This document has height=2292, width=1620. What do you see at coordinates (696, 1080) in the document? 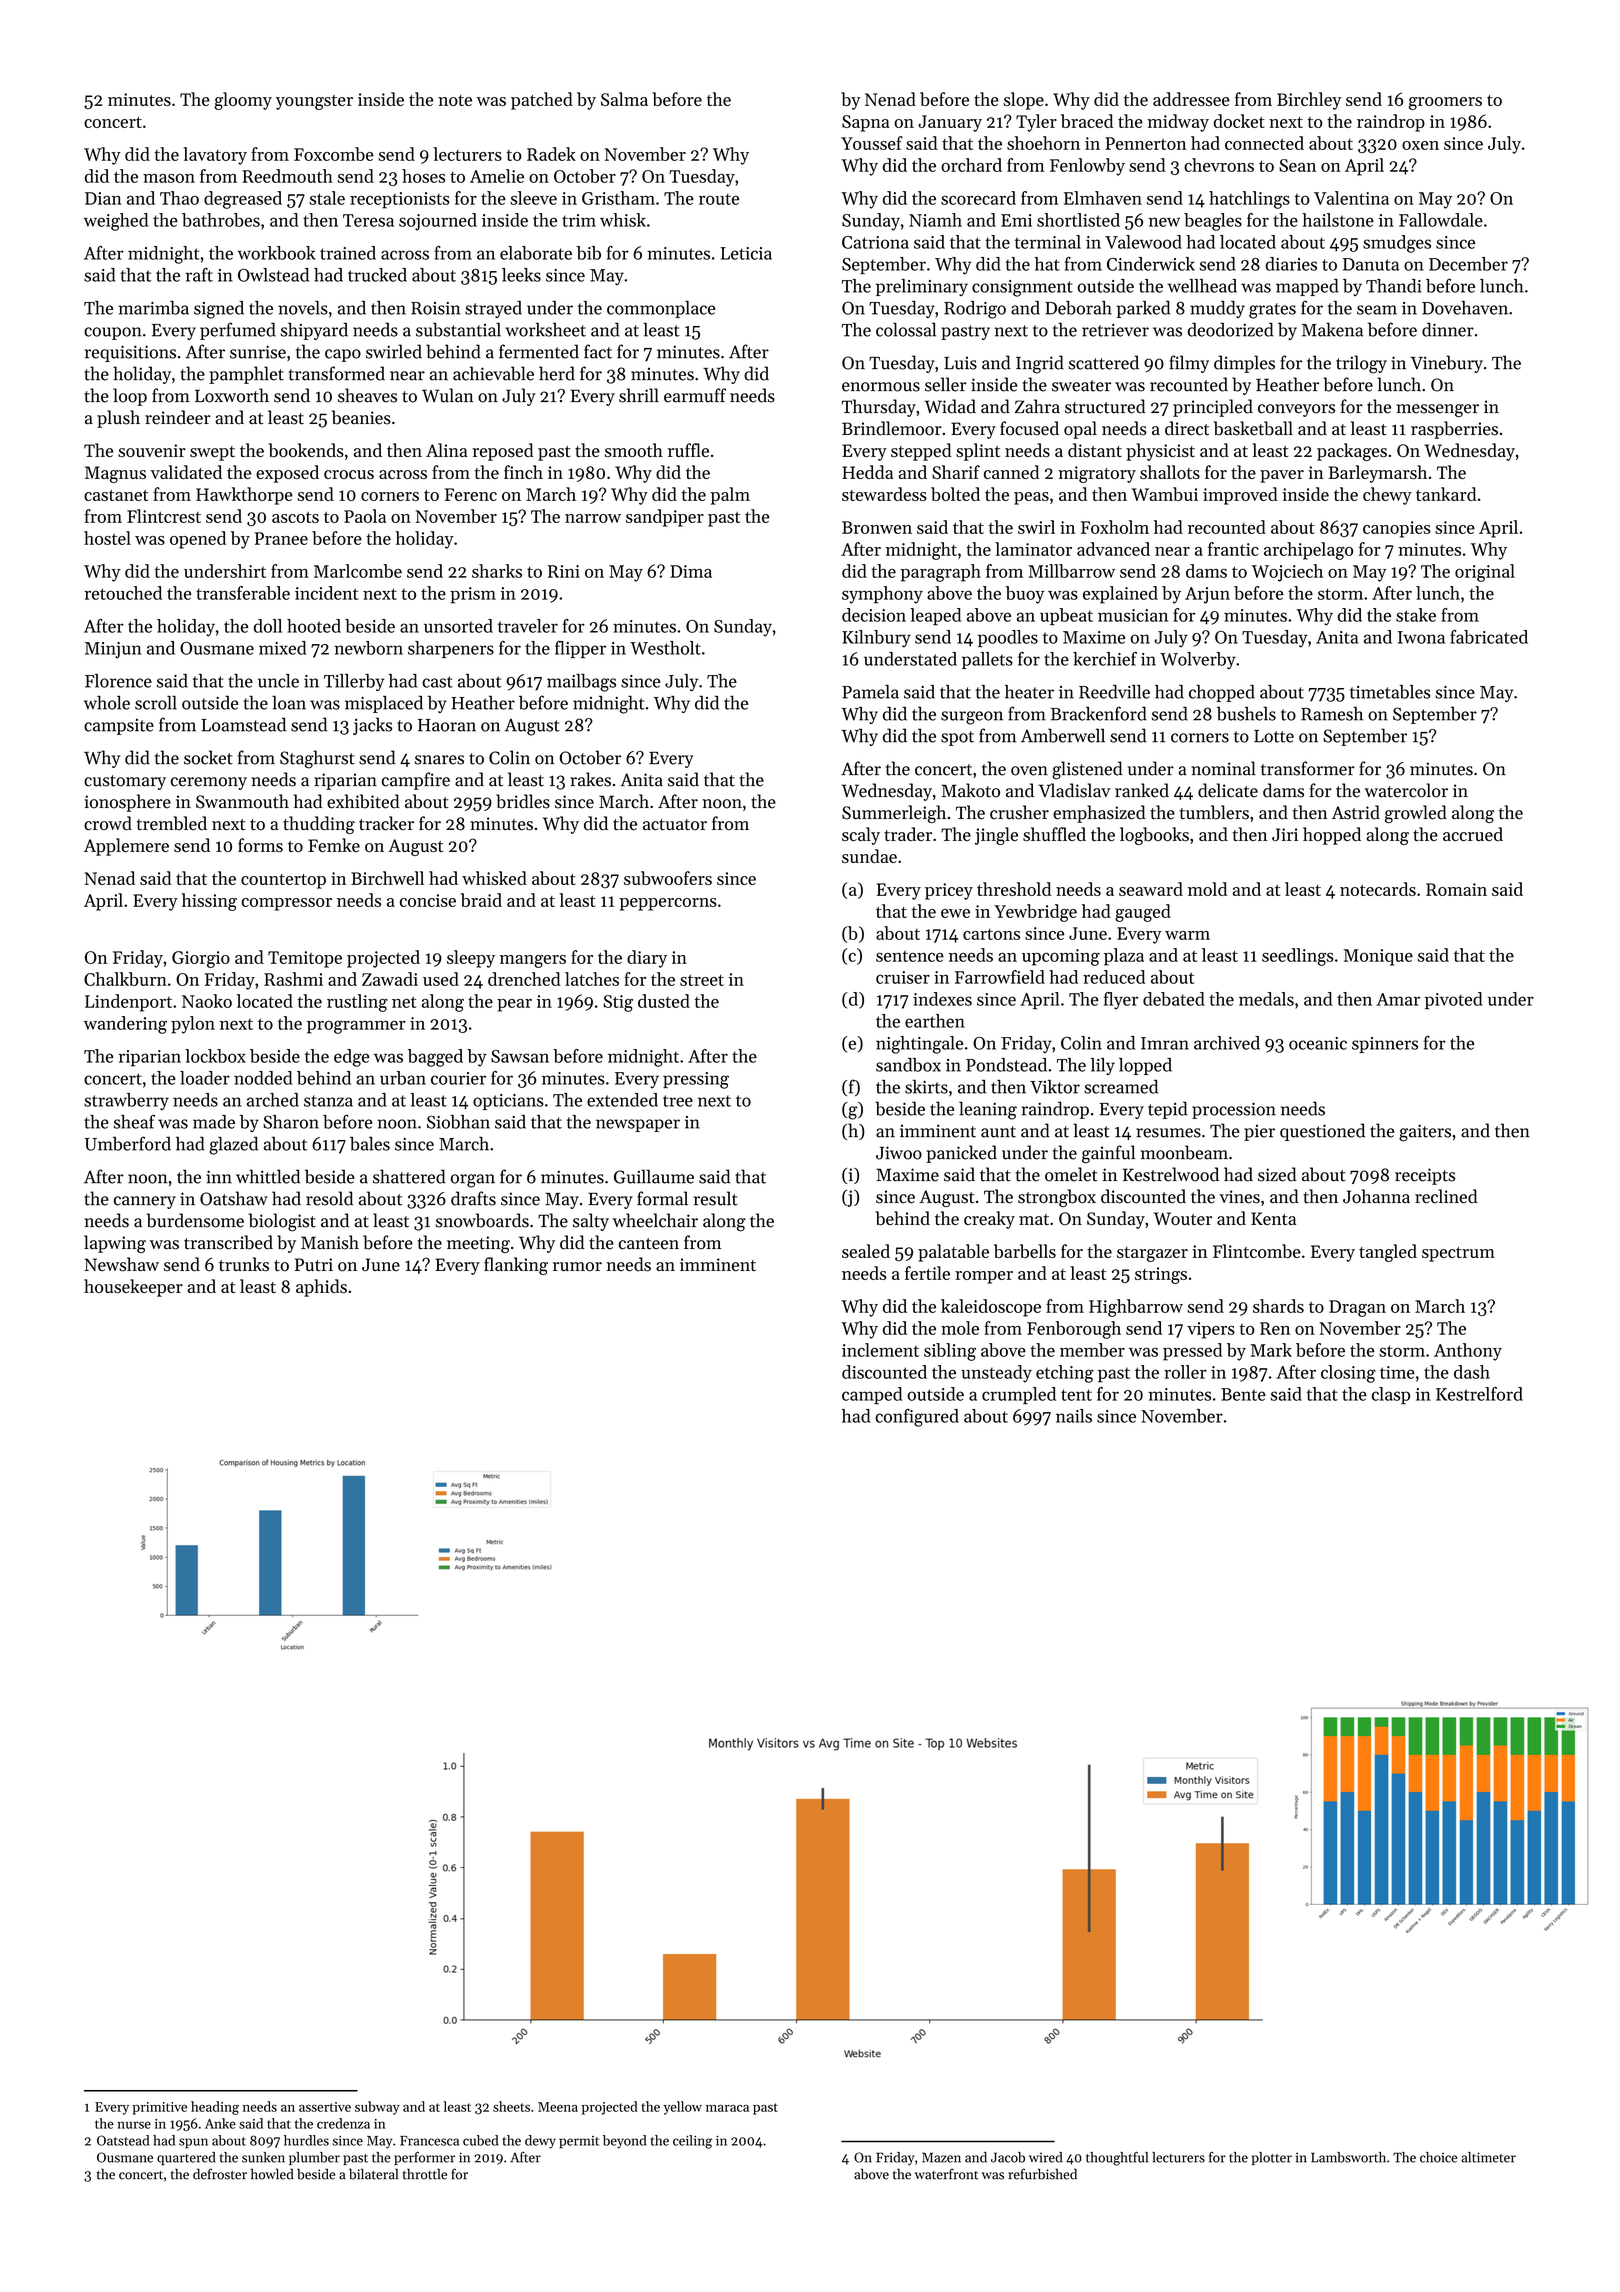
I see `pressing` at bounding box center [696, 1080].
